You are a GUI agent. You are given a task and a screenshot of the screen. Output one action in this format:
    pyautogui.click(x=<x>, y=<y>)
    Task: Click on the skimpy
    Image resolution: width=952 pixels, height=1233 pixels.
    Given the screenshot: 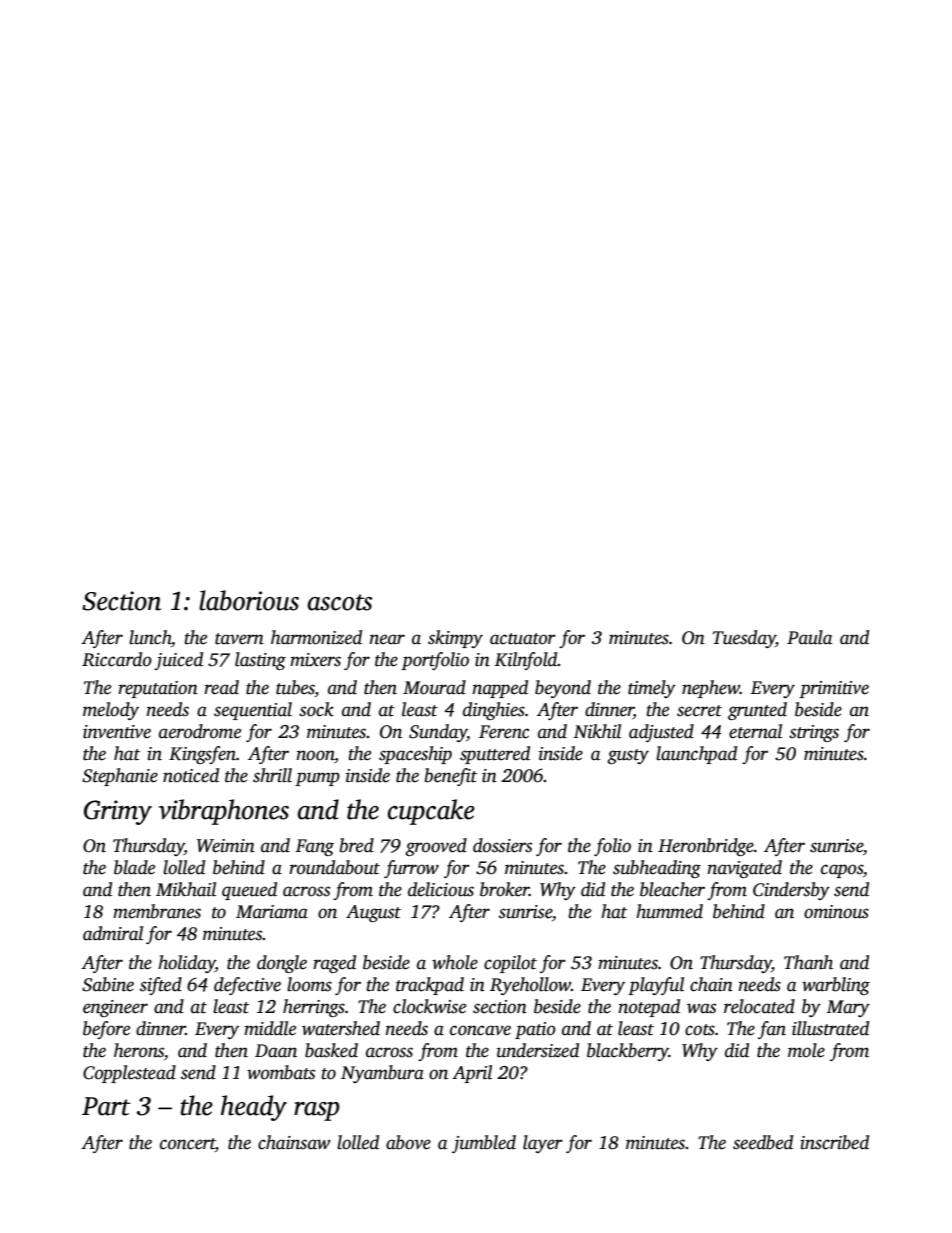 What is the action you would take?
    pyautogui.click(x=455, y=639)
